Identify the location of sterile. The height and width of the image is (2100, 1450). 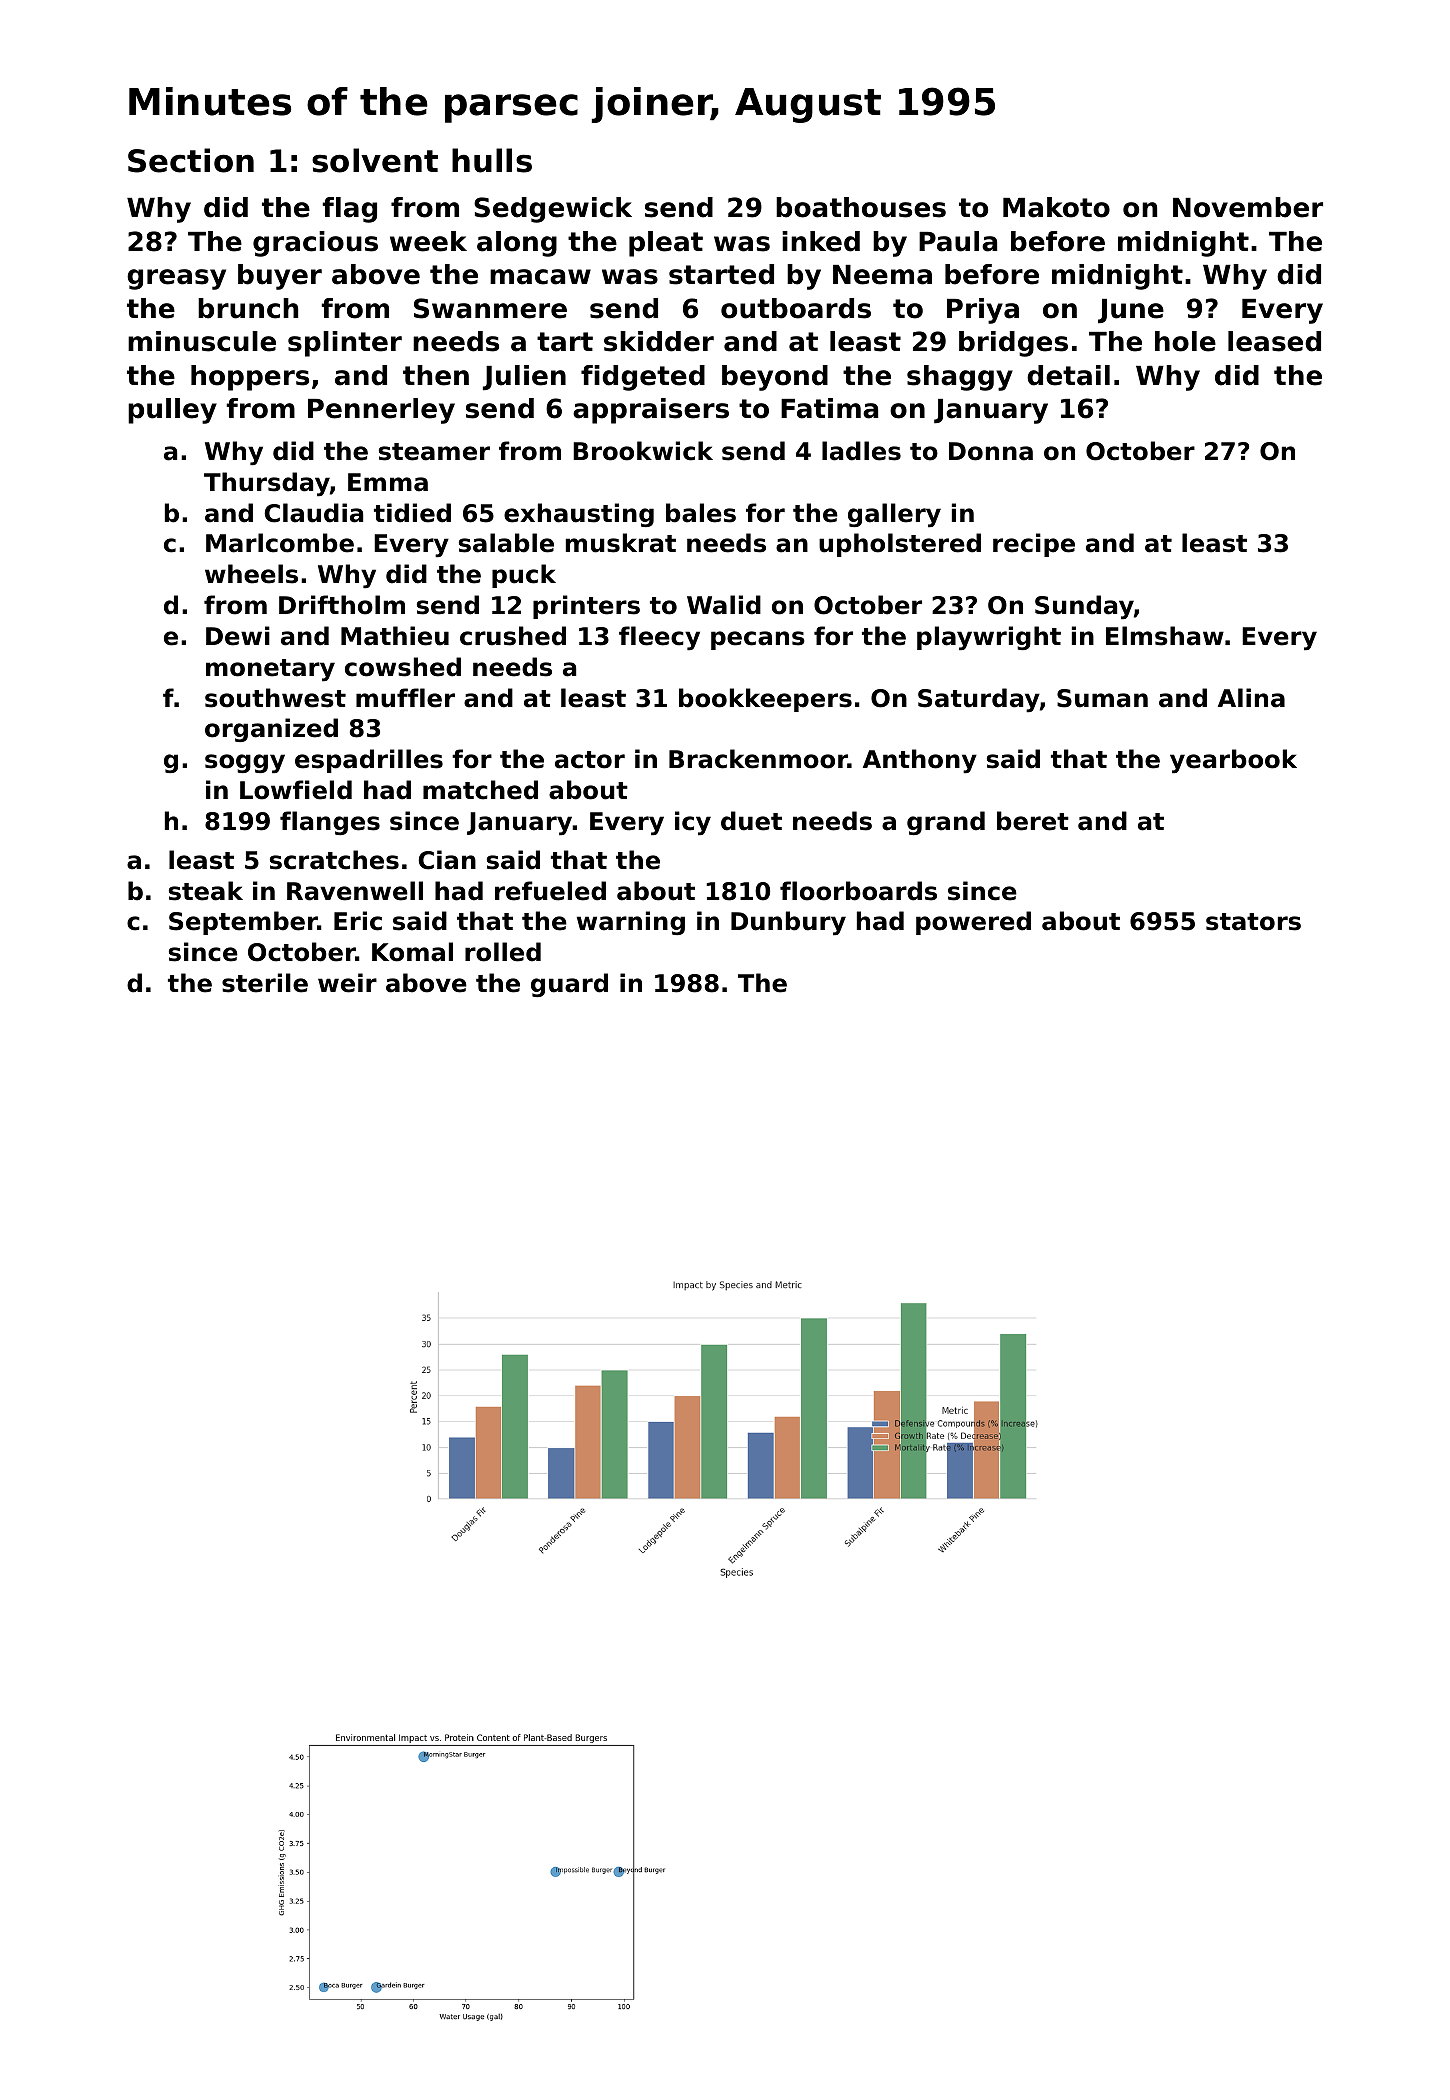
(265, 983).
